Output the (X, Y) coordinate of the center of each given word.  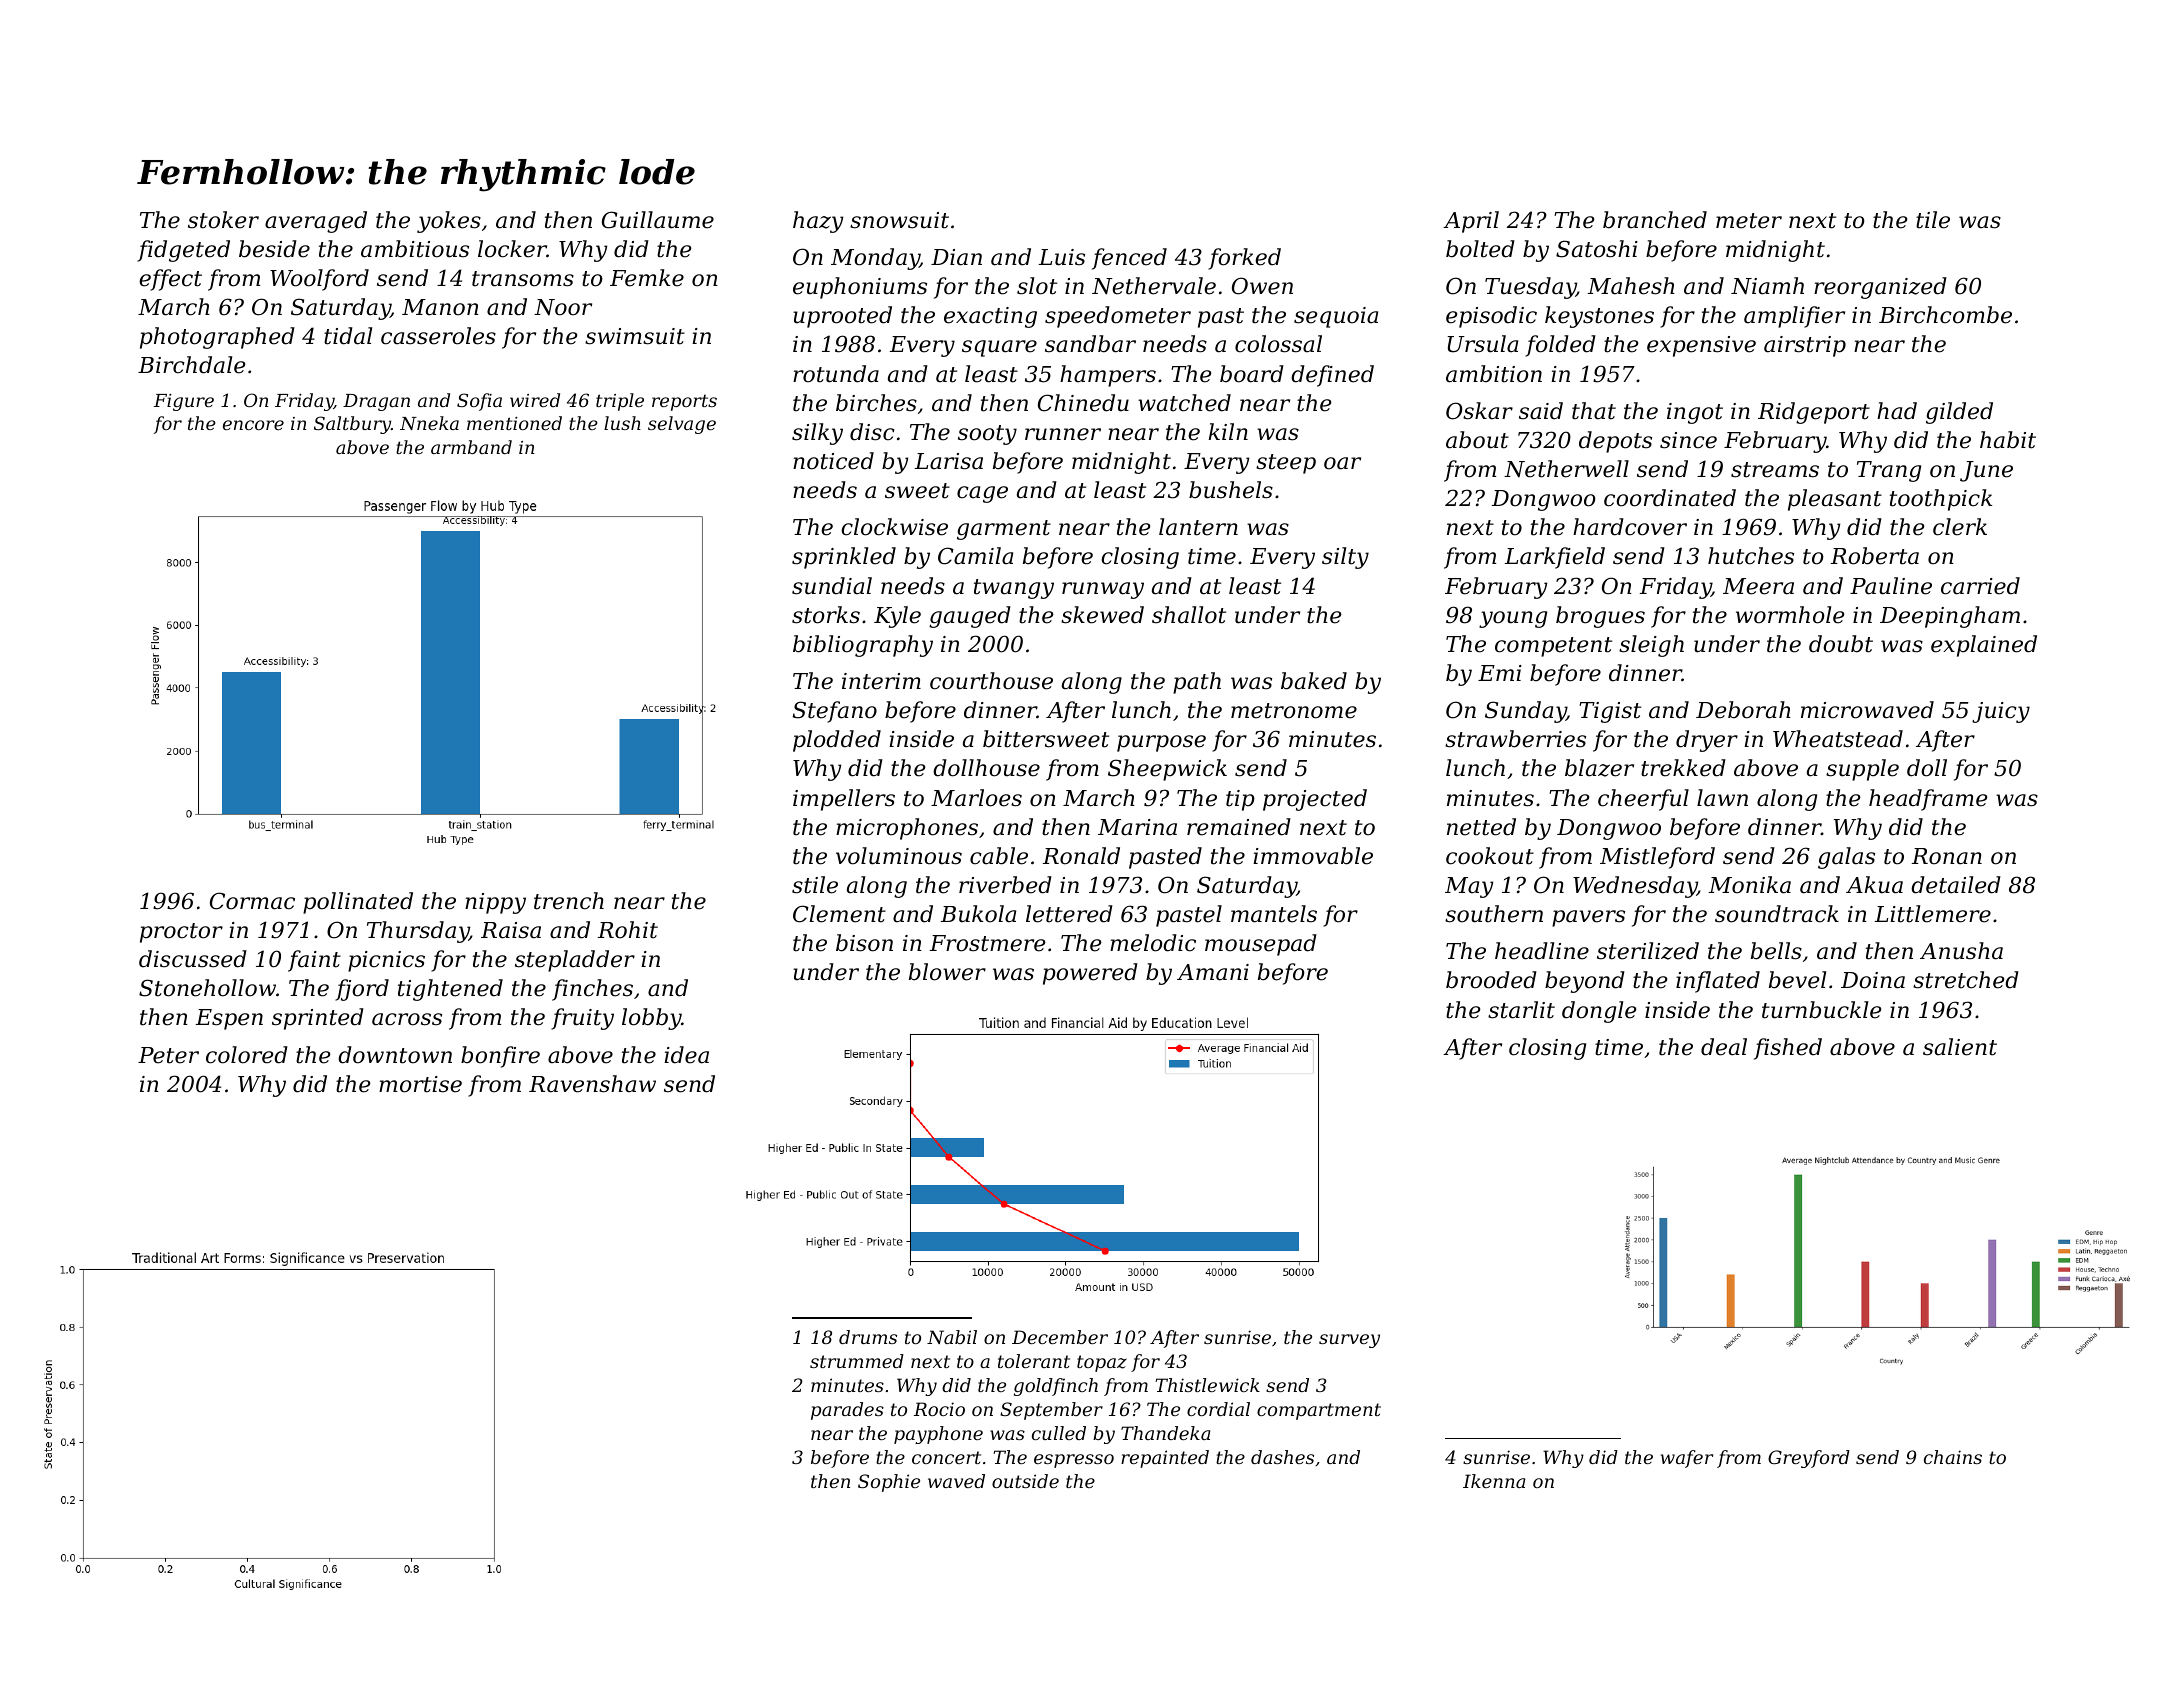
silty (1345, 558)
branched (1655, 220)
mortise (420, 1084)
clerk (1960, 527)
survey (1349, 1341)
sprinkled (844, 558)
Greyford (1809, 1459)
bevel (1797, 980)
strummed (857, 1361)
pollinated (358, 903)
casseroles (438, 336)
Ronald (1081, 856)
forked (1244, 259)
